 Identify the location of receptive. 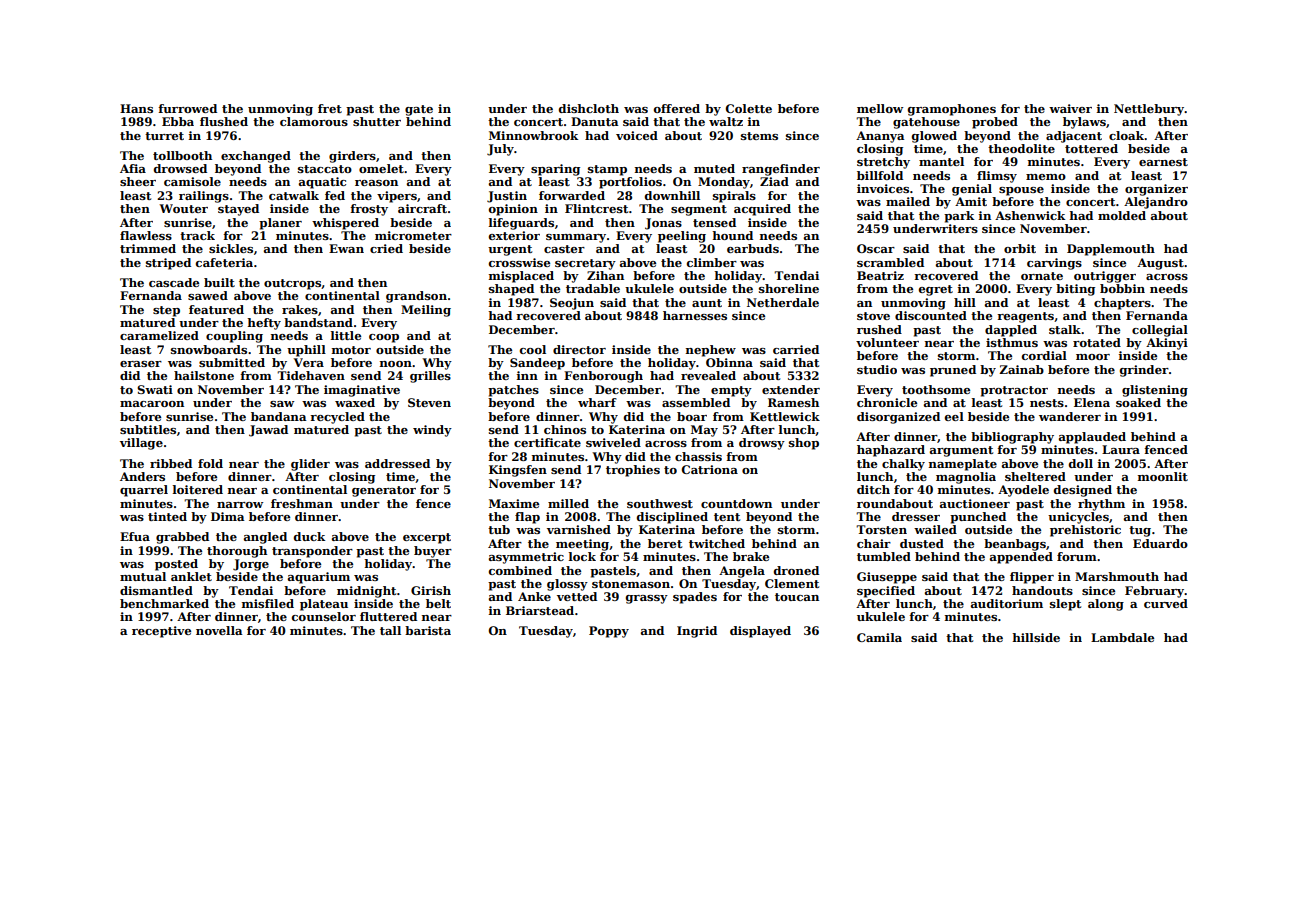
(161, 632).
